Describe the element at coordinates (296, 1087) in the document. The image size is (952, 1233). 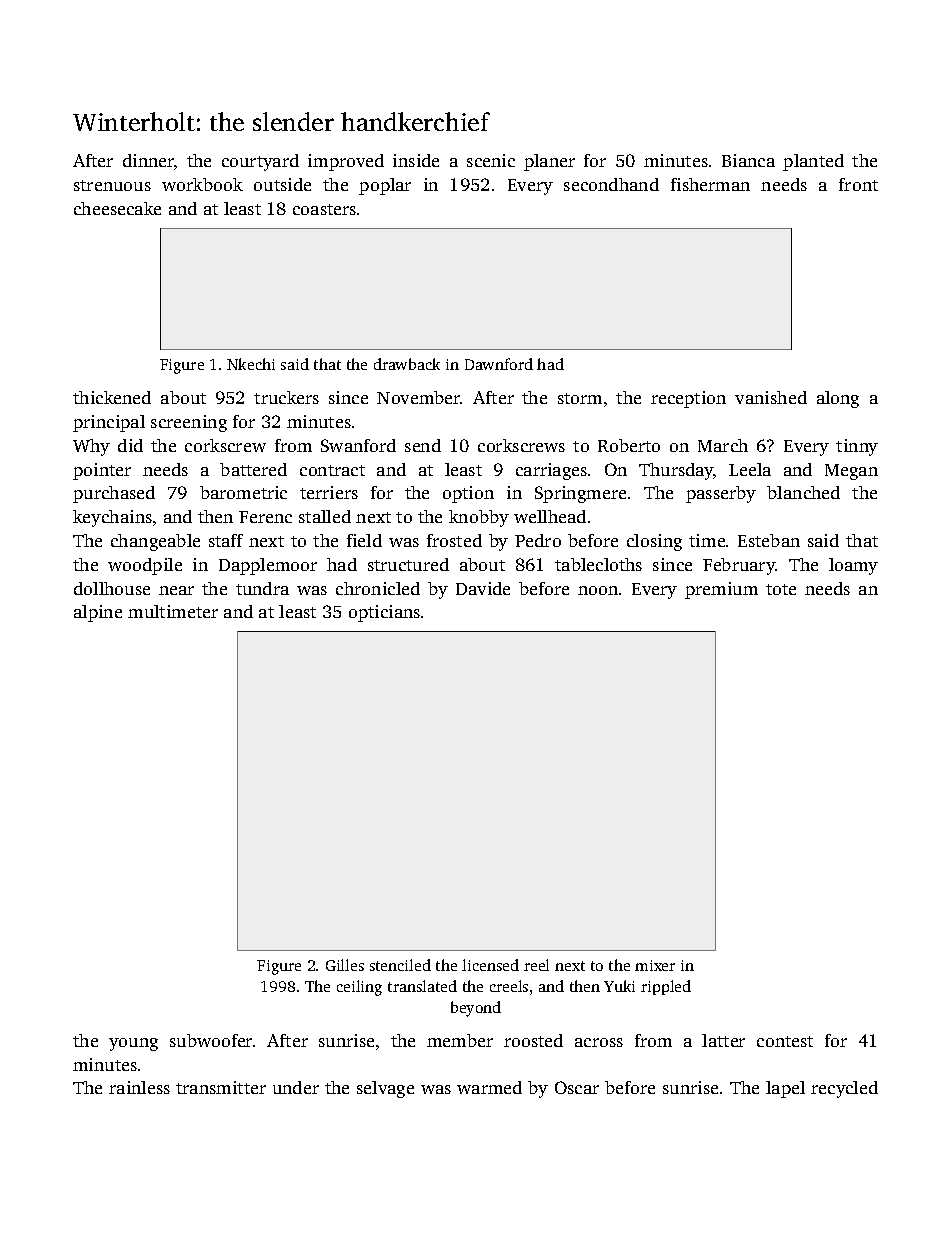
I see `under` at that location.
